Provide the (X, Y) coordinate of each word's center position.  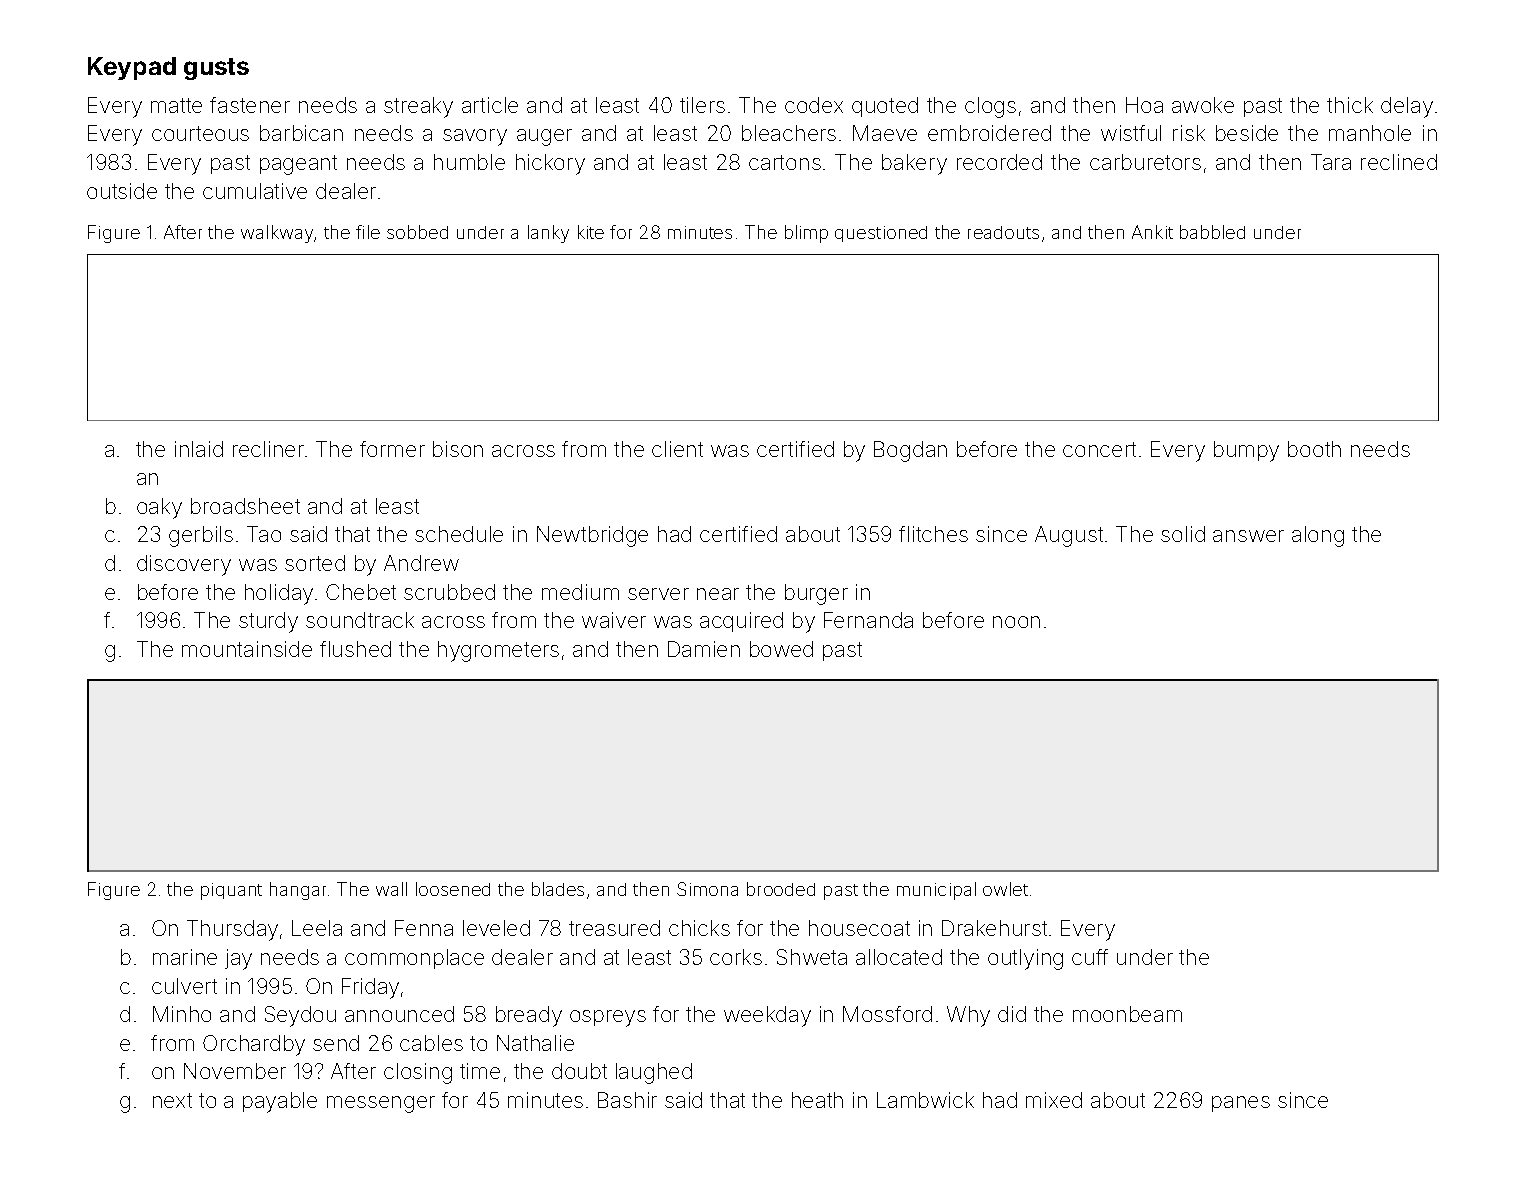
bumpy (1246, 451)
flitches (933, 534)
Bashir (627, 1100)
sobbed (417, 232)
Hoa (1144, 105)
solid (1183, 534)
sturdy (268, 622)
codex (814, 105)
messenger (381, 1104)
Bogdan (910, 451)
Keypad (132, 68)
